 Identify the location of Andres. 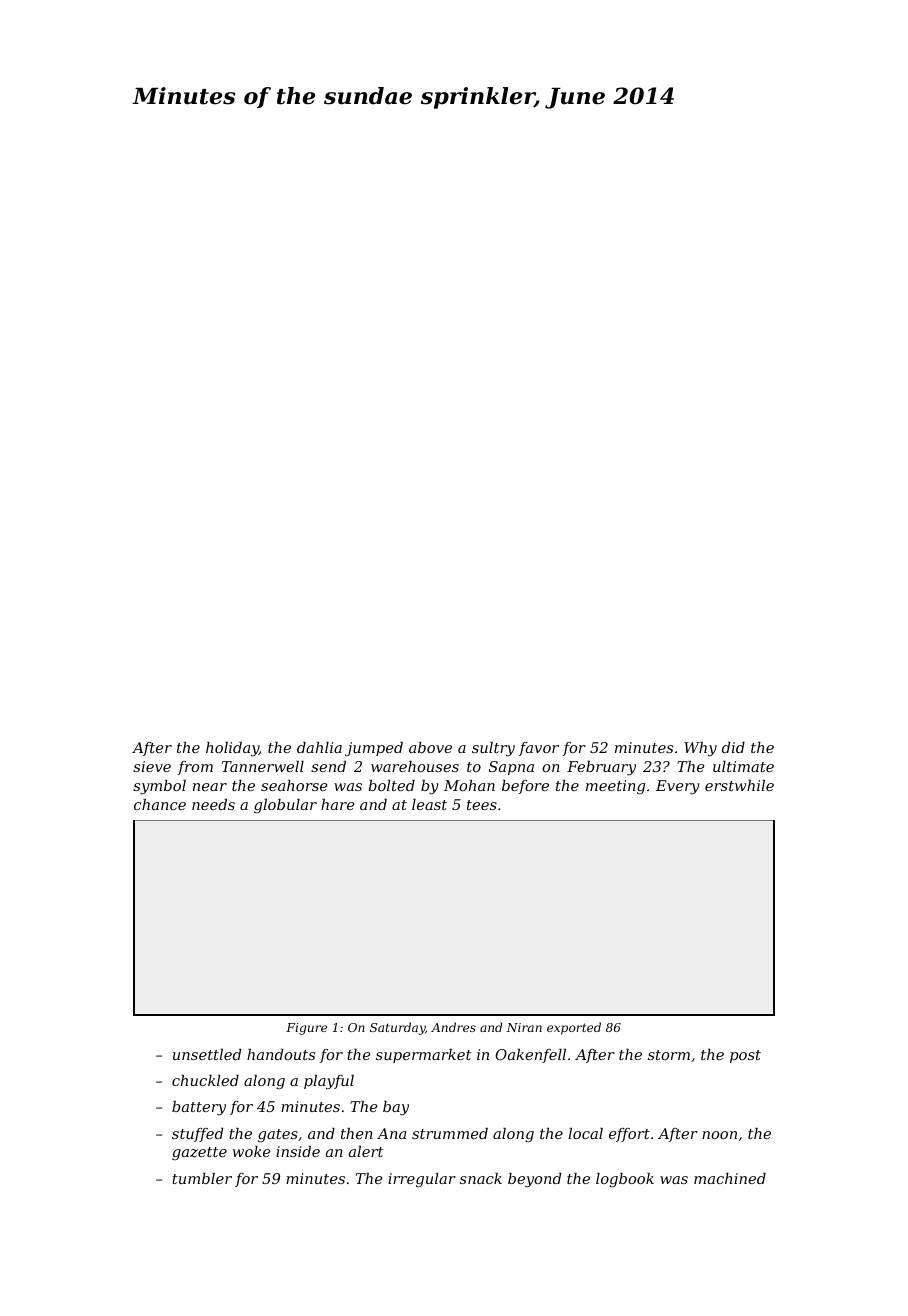
(453, 1027).
